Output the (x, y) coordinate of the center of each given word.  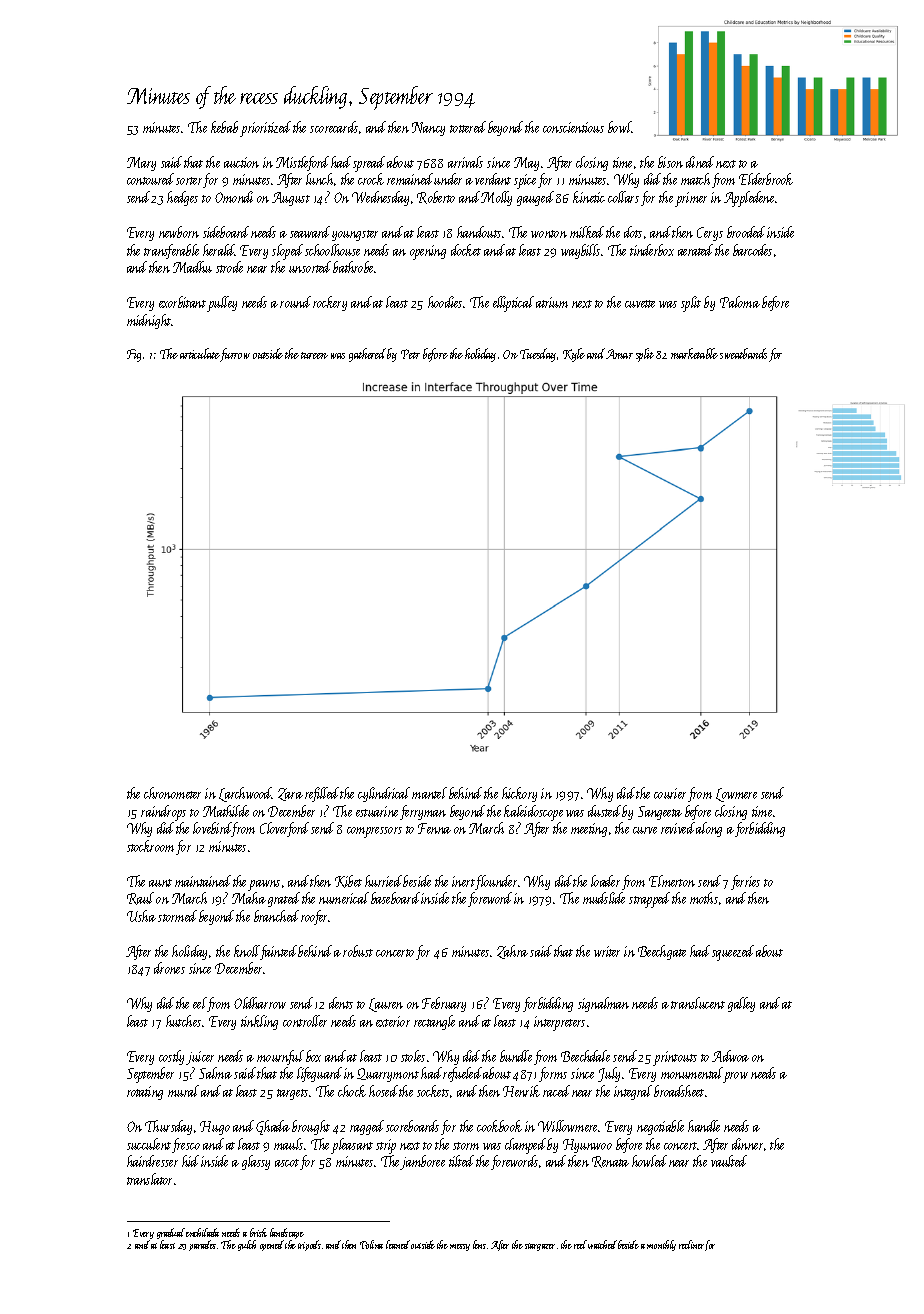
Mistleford (302, 163)
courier (670, 793)
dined (700, 162)
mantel (429, 793)
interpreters (559, 1023)
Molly (496, 198)
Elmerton (672, 881)
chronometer (172, 793)
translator (149, 1179)
